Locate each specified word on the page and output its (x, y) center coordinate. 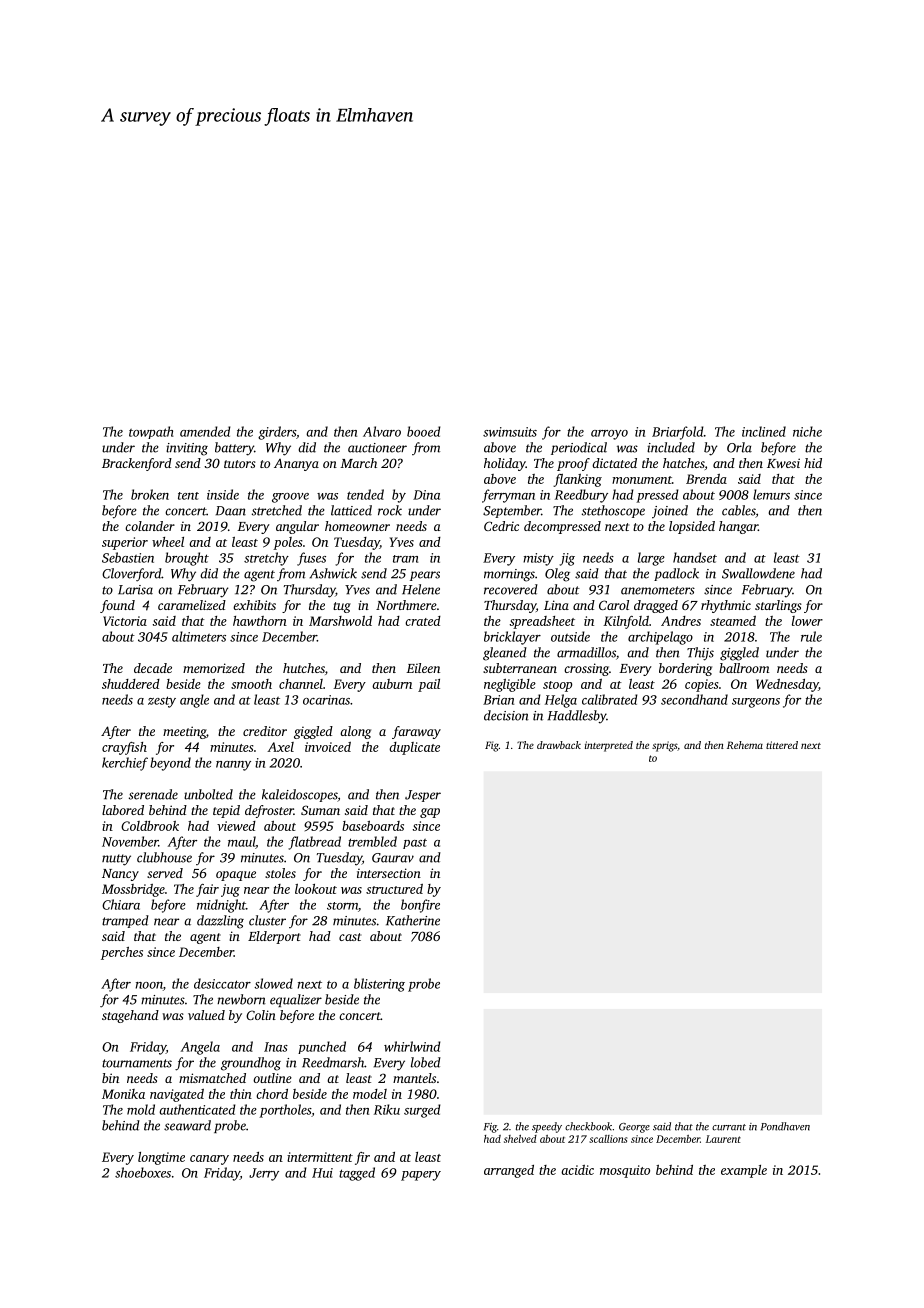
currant (729, 1127)
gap (430, 813)
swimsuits (510, 432)
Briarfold (678, 433)
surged (422, 1111)
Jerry (264, 1174)
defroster (269, 811)
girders (277, 433)
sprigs (664, 746)
